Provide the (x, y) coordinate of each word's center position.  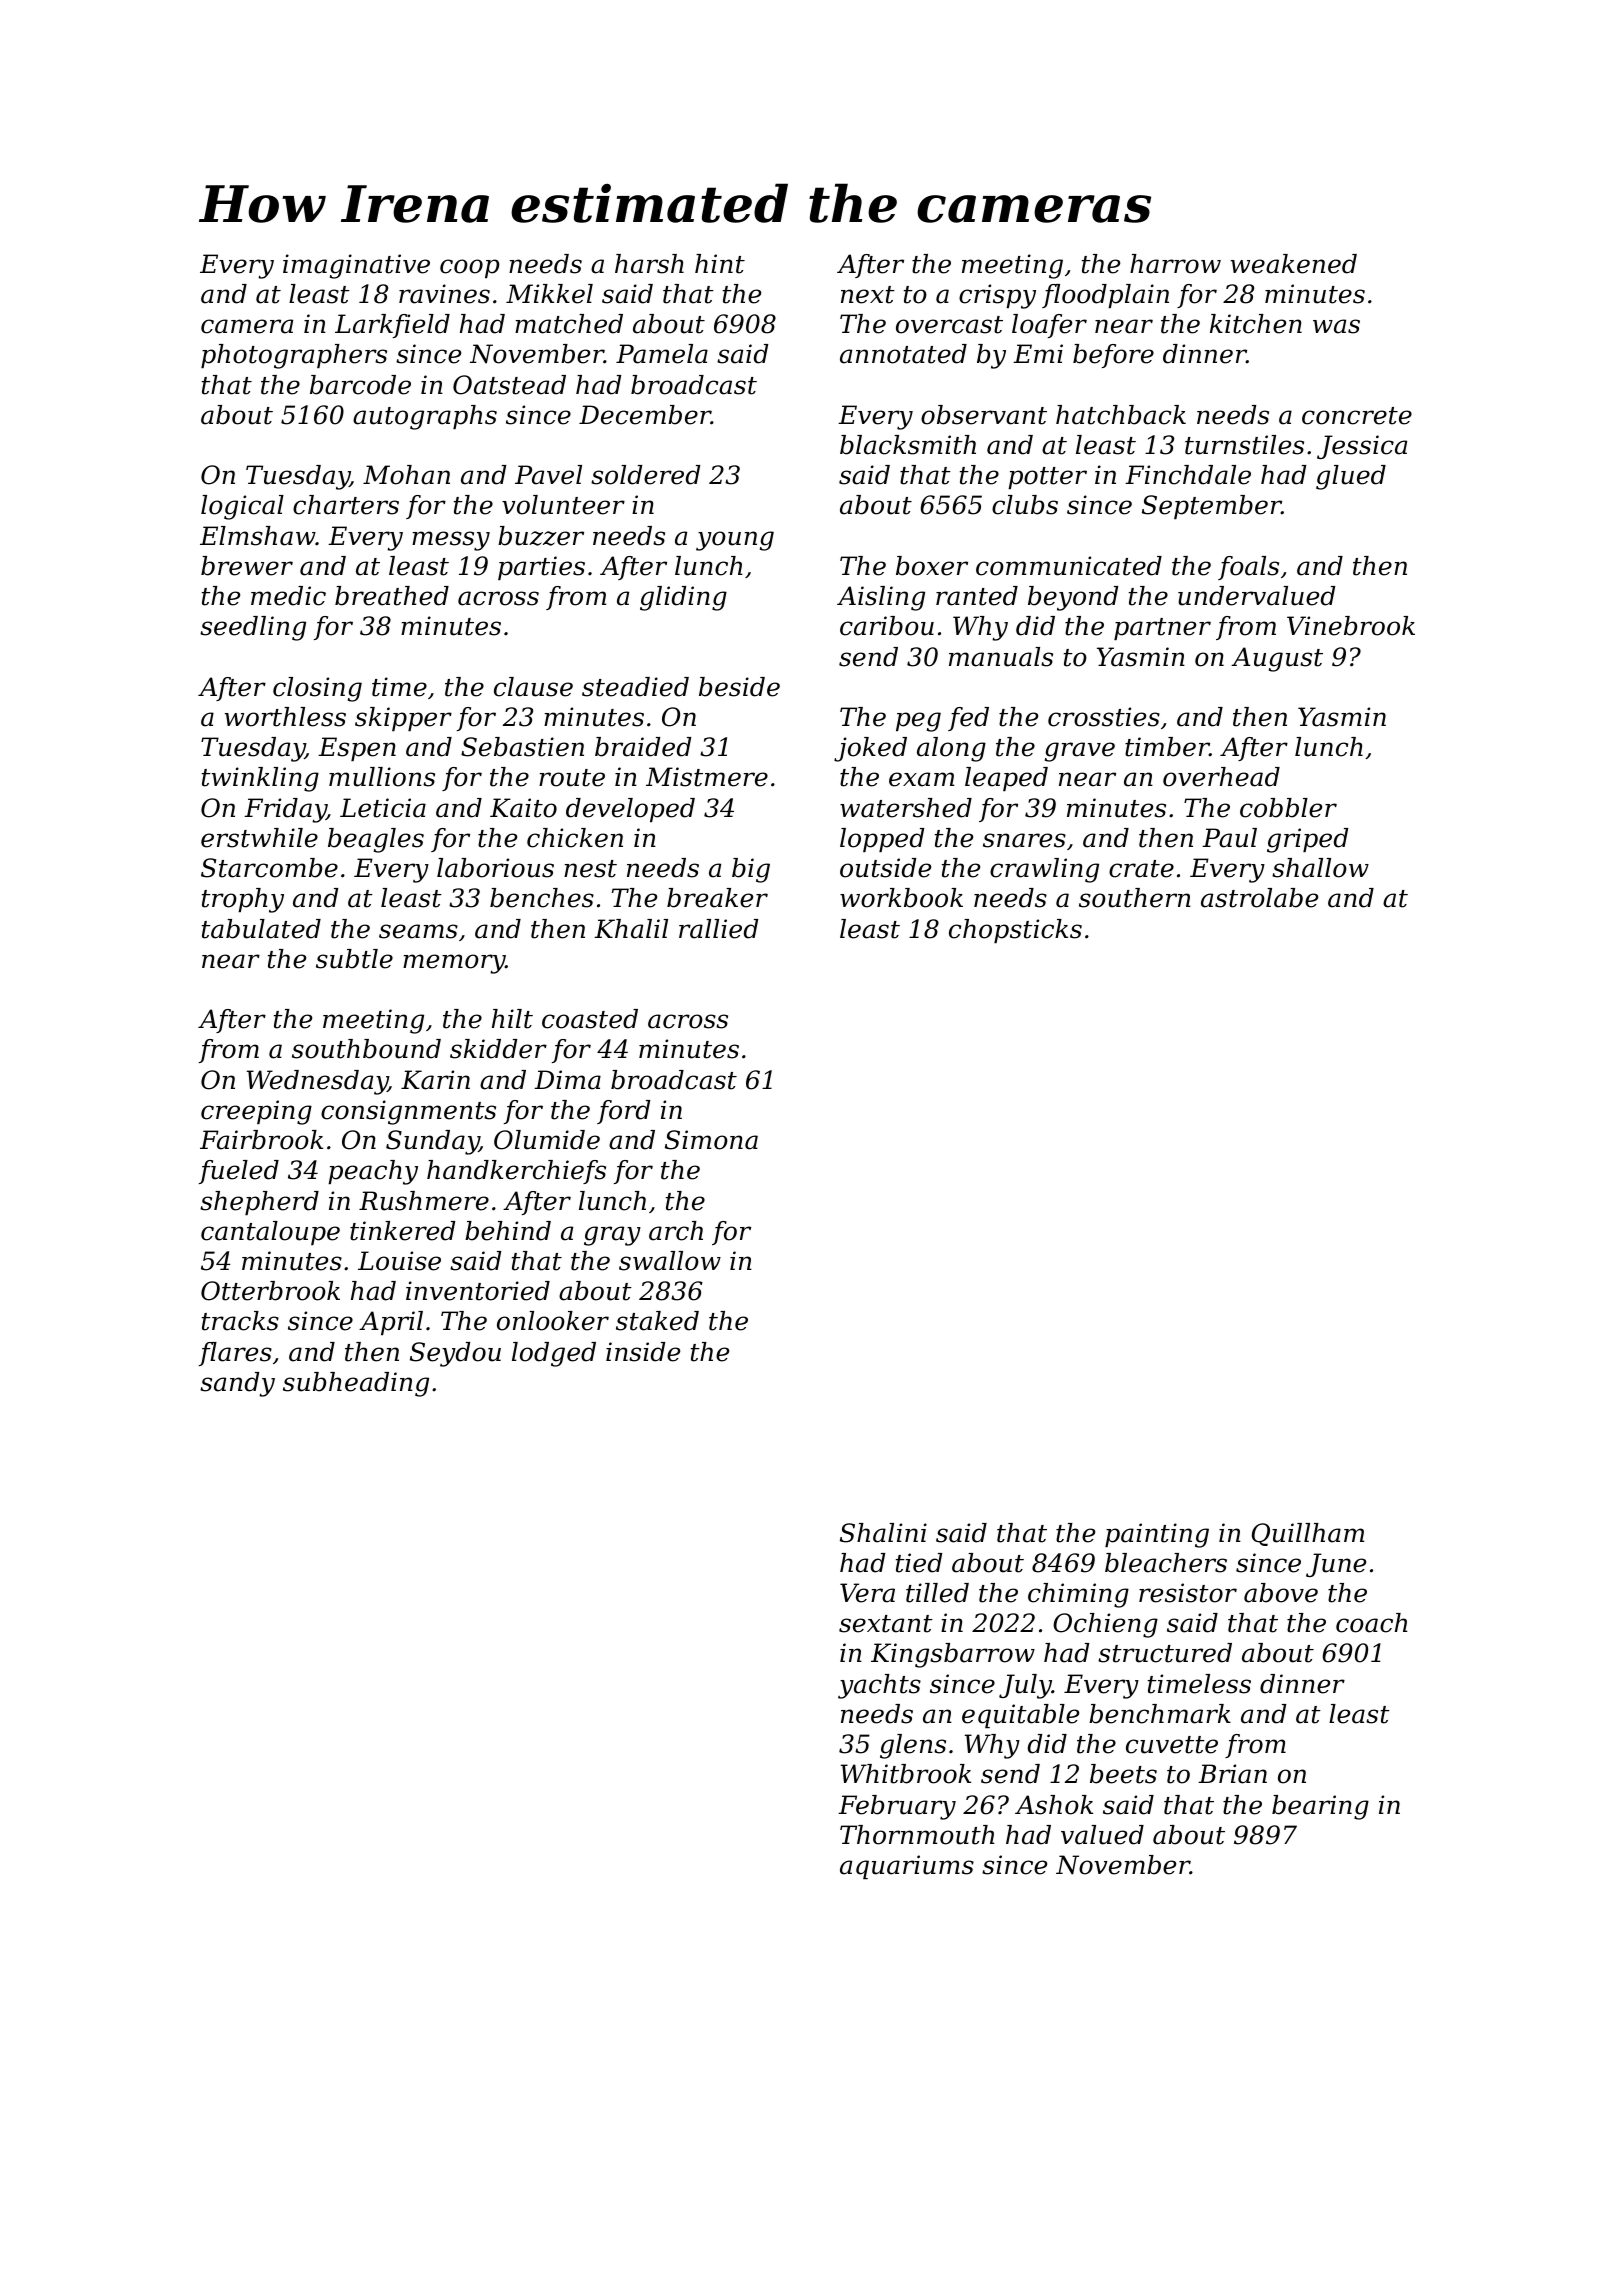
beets (1123, 1774)
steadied (635, 687)
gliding (683, 598)
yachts (879, 1686)
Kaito (523, 808)
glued (1351, 477)
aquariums (907, 1867)
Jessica (1362, 447)
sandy (237, 1384)
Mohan (406, 475)
